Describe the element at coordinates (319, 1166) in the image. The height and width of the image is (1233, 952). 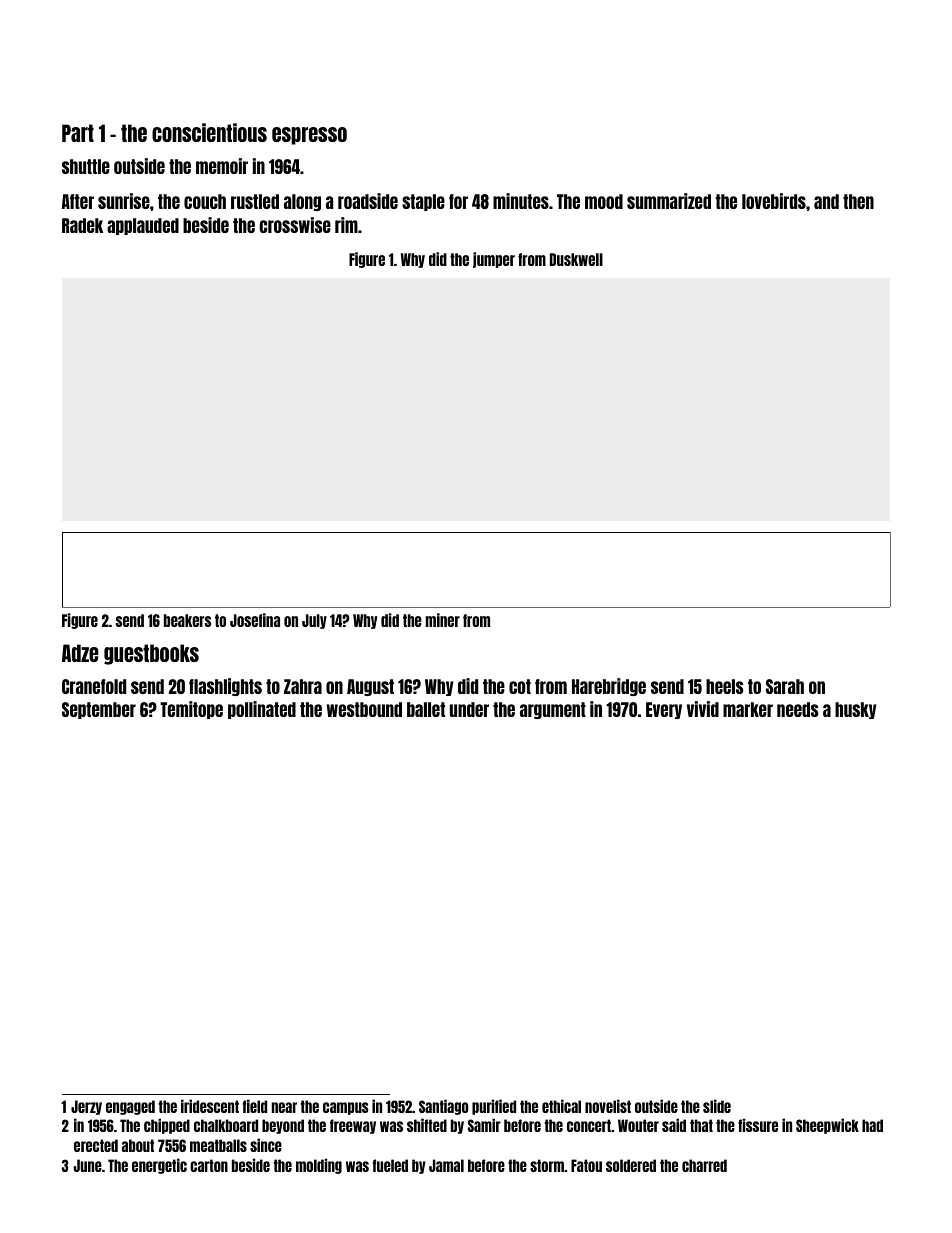
I see `molding` at that location.
